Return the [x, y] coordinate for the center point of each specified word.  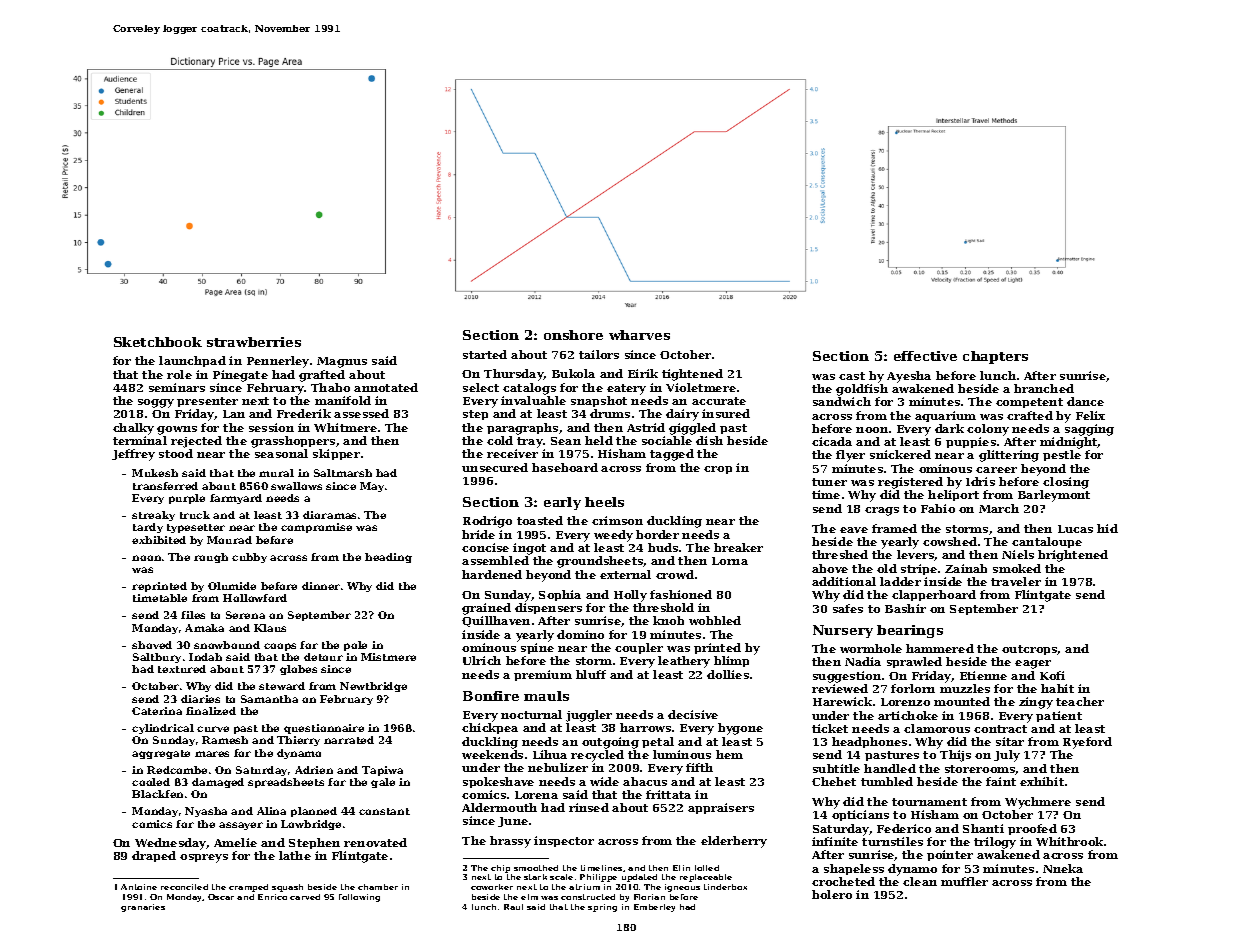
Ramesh [225, 740]
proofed [1032, 829]
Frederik [304, 413]
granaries [143, 908]
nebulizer [558, 767]
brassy [510, 842]
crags [882, 511]
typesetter [196, 528]
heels [604, 502]
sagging [1089, 430]
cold [500, 440]
